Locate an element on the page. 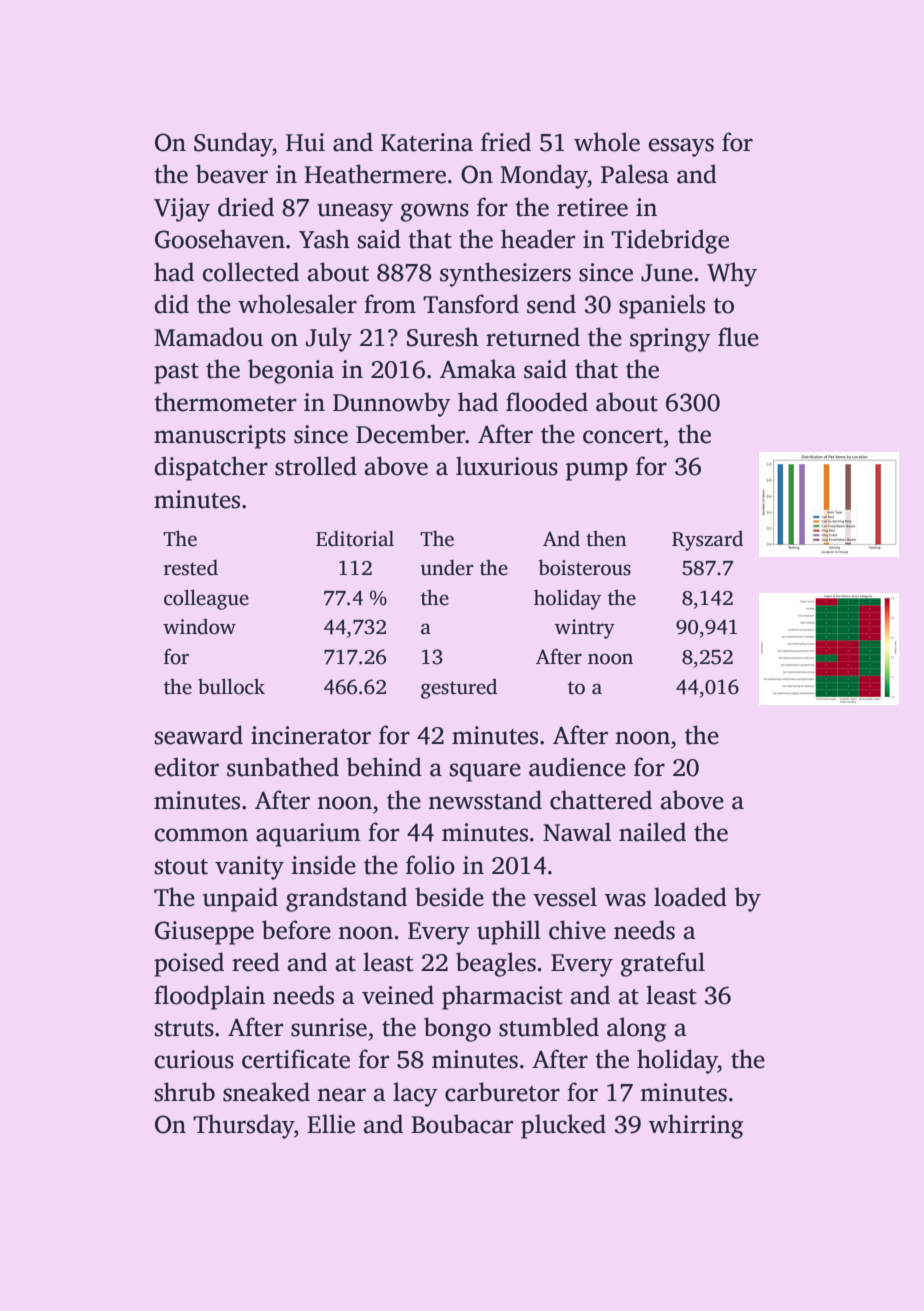  beaver is located at coordinates (232, 174).
